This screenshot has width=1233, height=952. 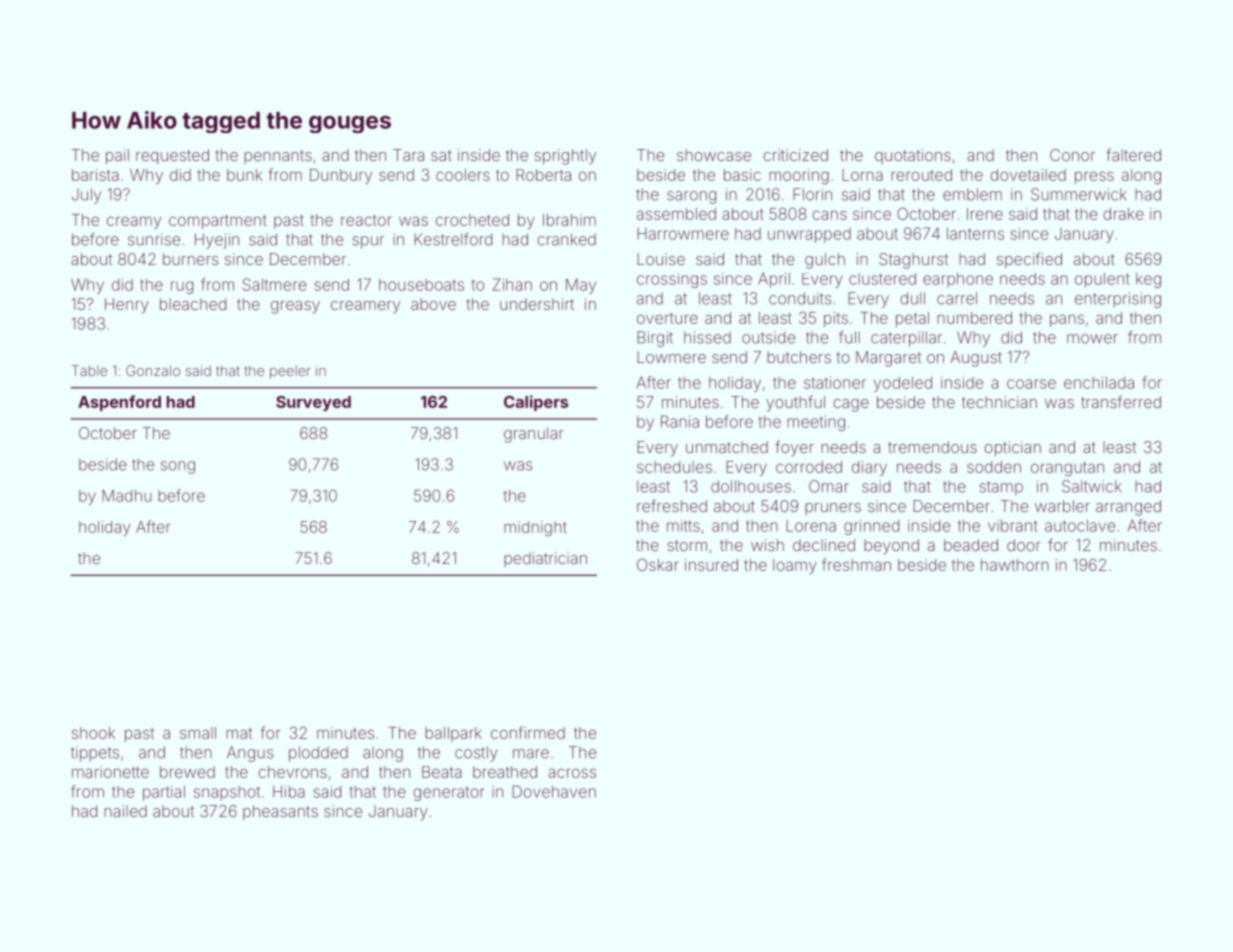 What do you see at coordinates (172, 156) in the screenshot?
I see `requested` at bounding box center [172, 156].
